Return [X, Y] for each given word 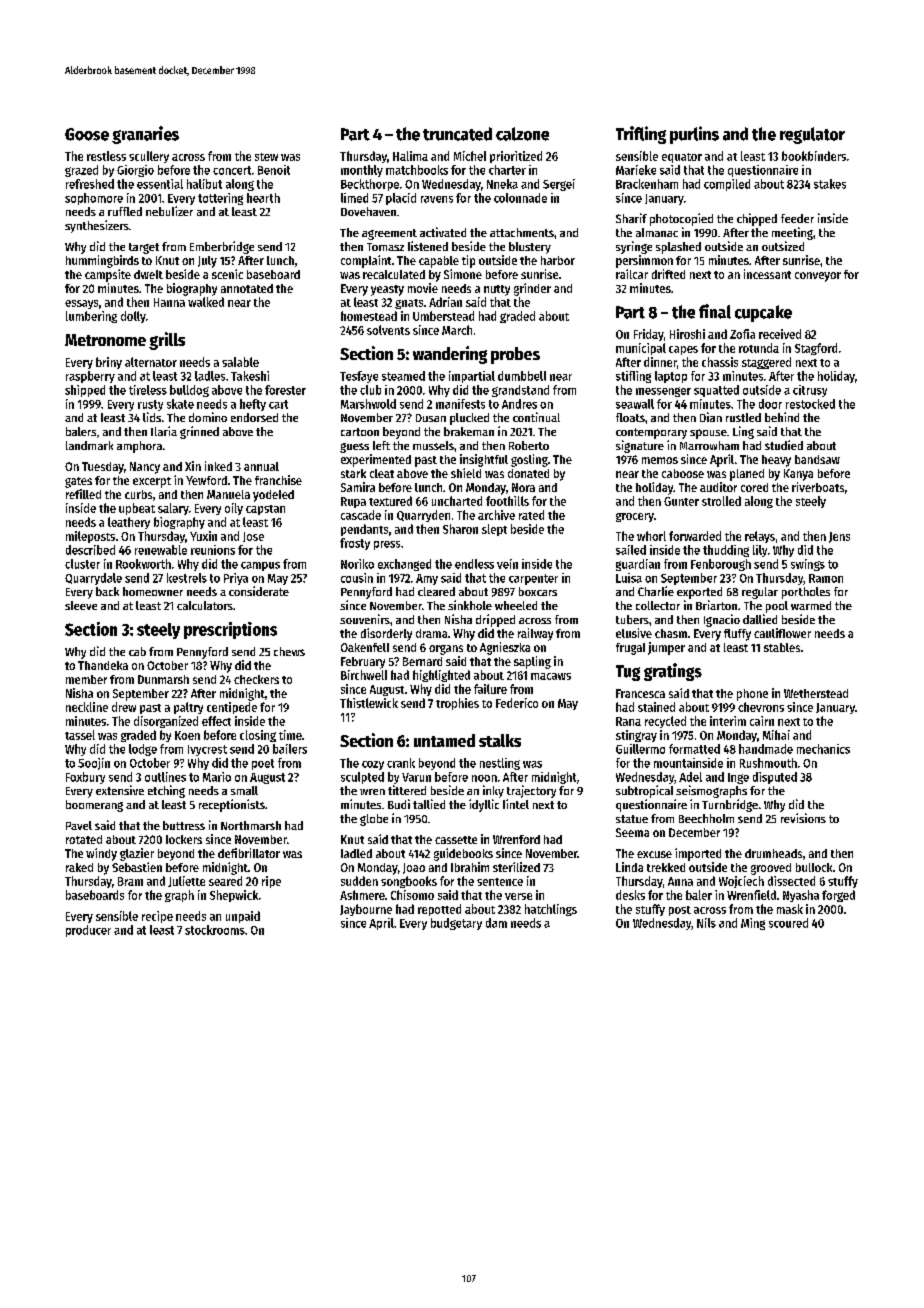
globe [374, 820]
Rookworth [143, 564]
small [244, 790]
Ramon [826, 578]
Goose [87, 134]
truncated [457, 134]
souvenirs [365, 619]
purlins [694, 135]
